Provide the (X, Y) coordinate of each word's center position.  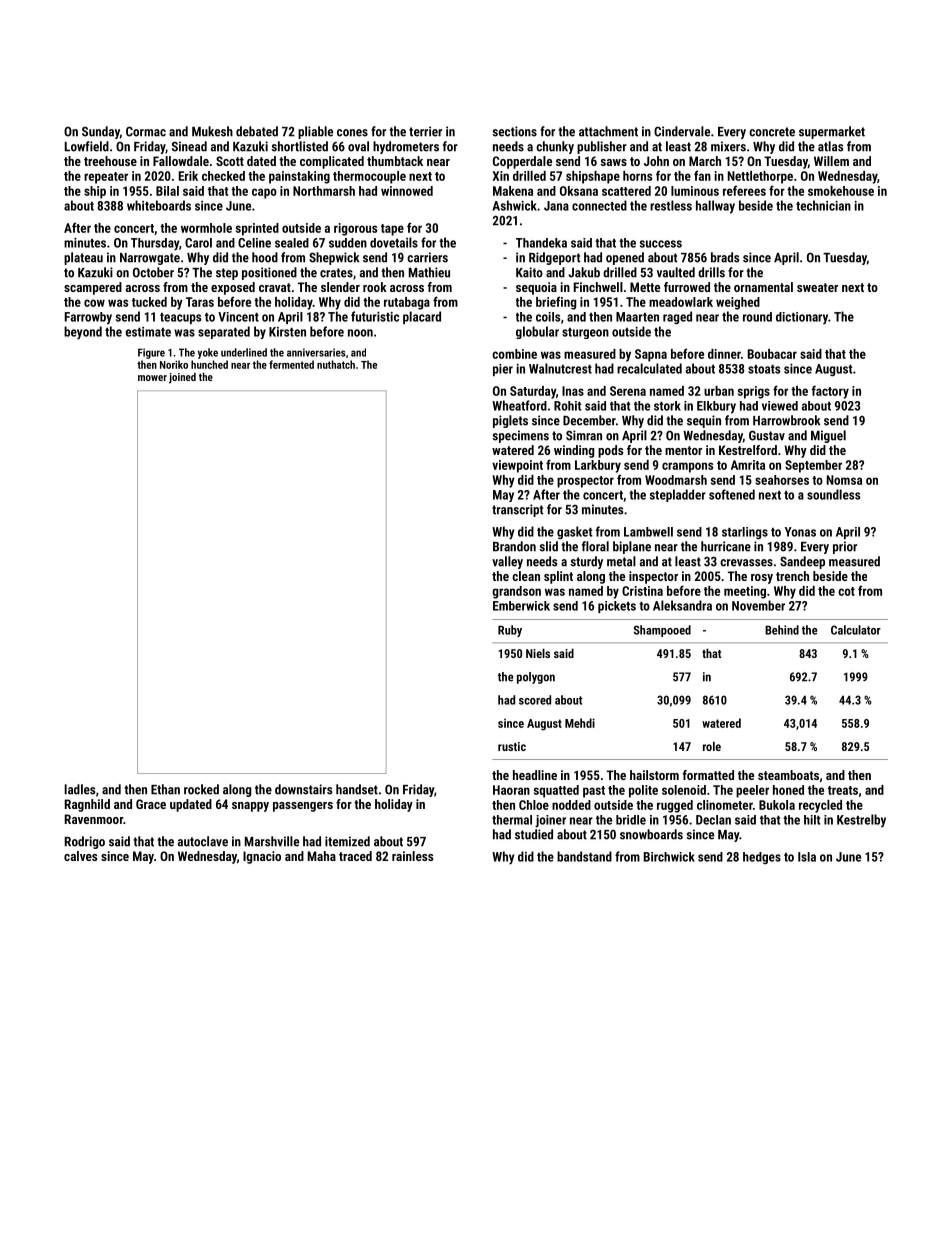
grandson (516, 592)
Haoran (511, 790)
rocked (201, 789)
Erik (188, 176)
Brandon (514, 546)
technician (823, 205)
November (758, 605)
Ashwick (514, 205)
